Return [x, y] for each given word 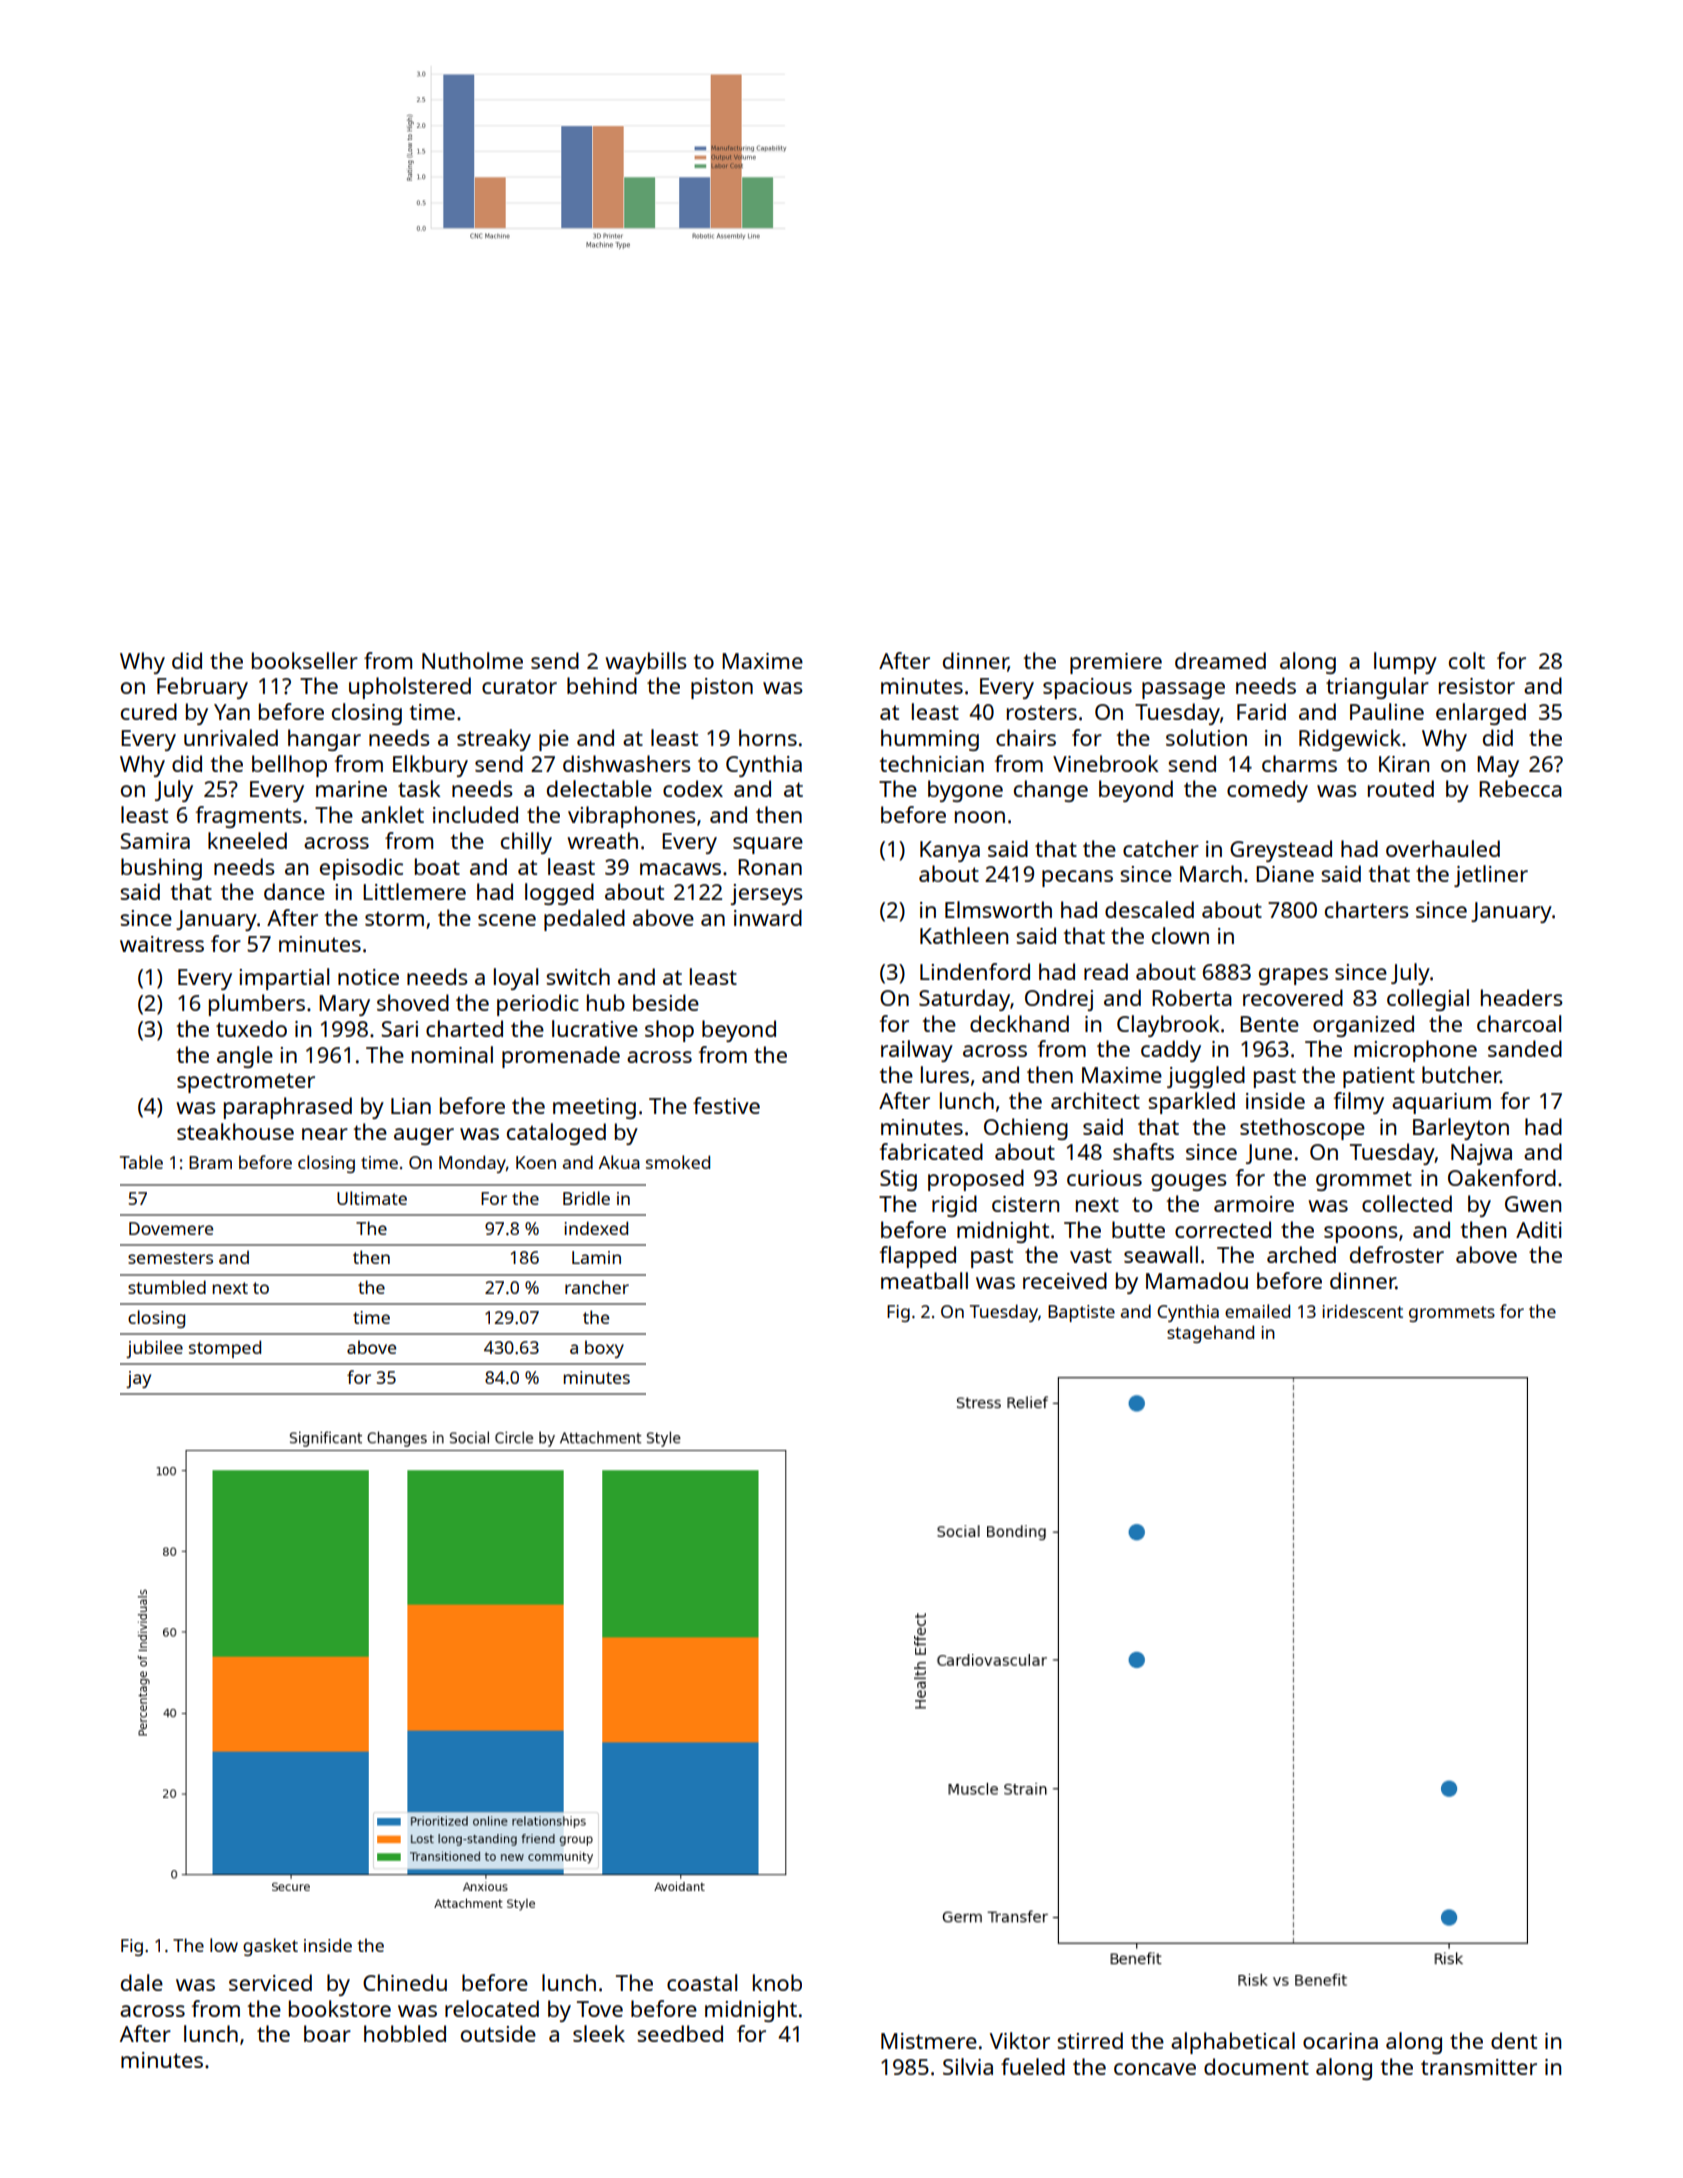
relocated [492, 2008]
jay [138, 1379]
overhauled [1443, 848]
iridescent [1362, 1311]
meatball [924, 1280]
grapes [1293, 976]
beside [666, 1002]
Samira [155, 841]
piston [722, 688]
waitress [162, 944]
